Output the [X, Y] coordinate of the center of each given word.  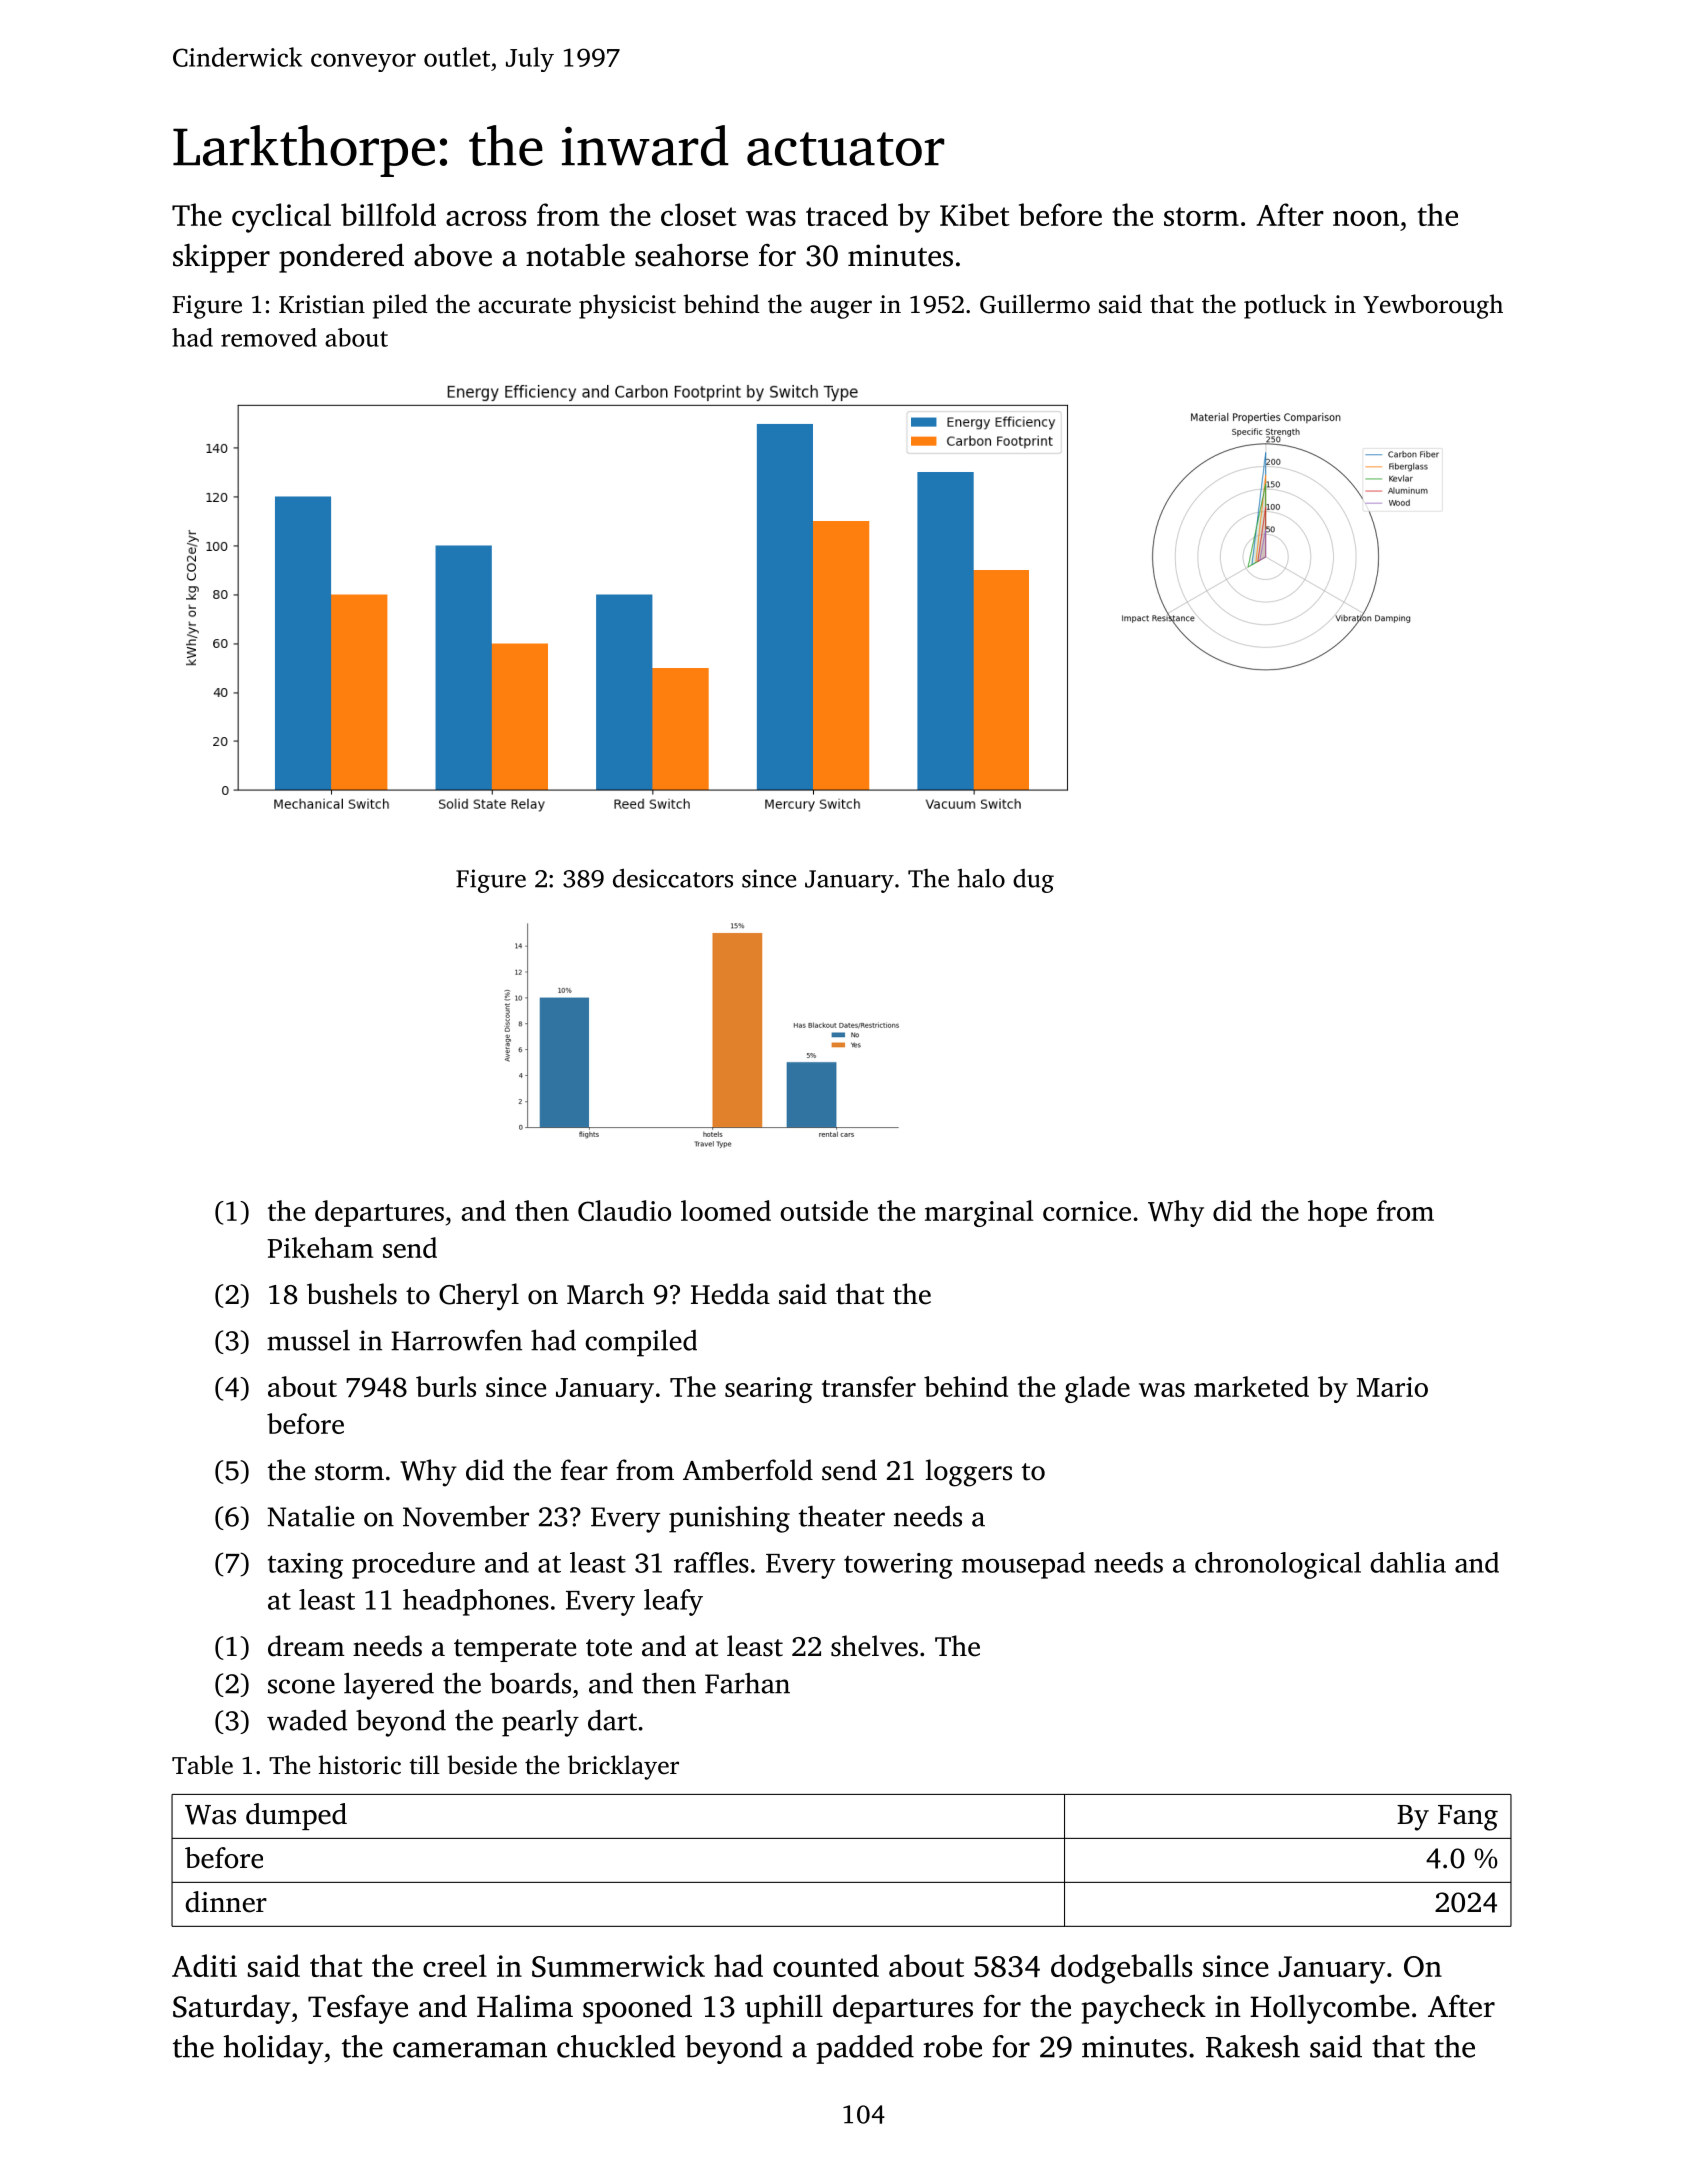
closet [699, 214]
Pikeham [320, 1247]
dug [1033, 881]
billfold [388, 214]
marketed [1251, 1386]
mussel [308, 1340]
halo [981, 878]
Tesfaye [358, 2009]
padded [865, 2049]
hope [1337, 1213]
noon [1366, 218]
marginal [979, 1213]
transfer [869, 1386]
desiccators [673, 878]
